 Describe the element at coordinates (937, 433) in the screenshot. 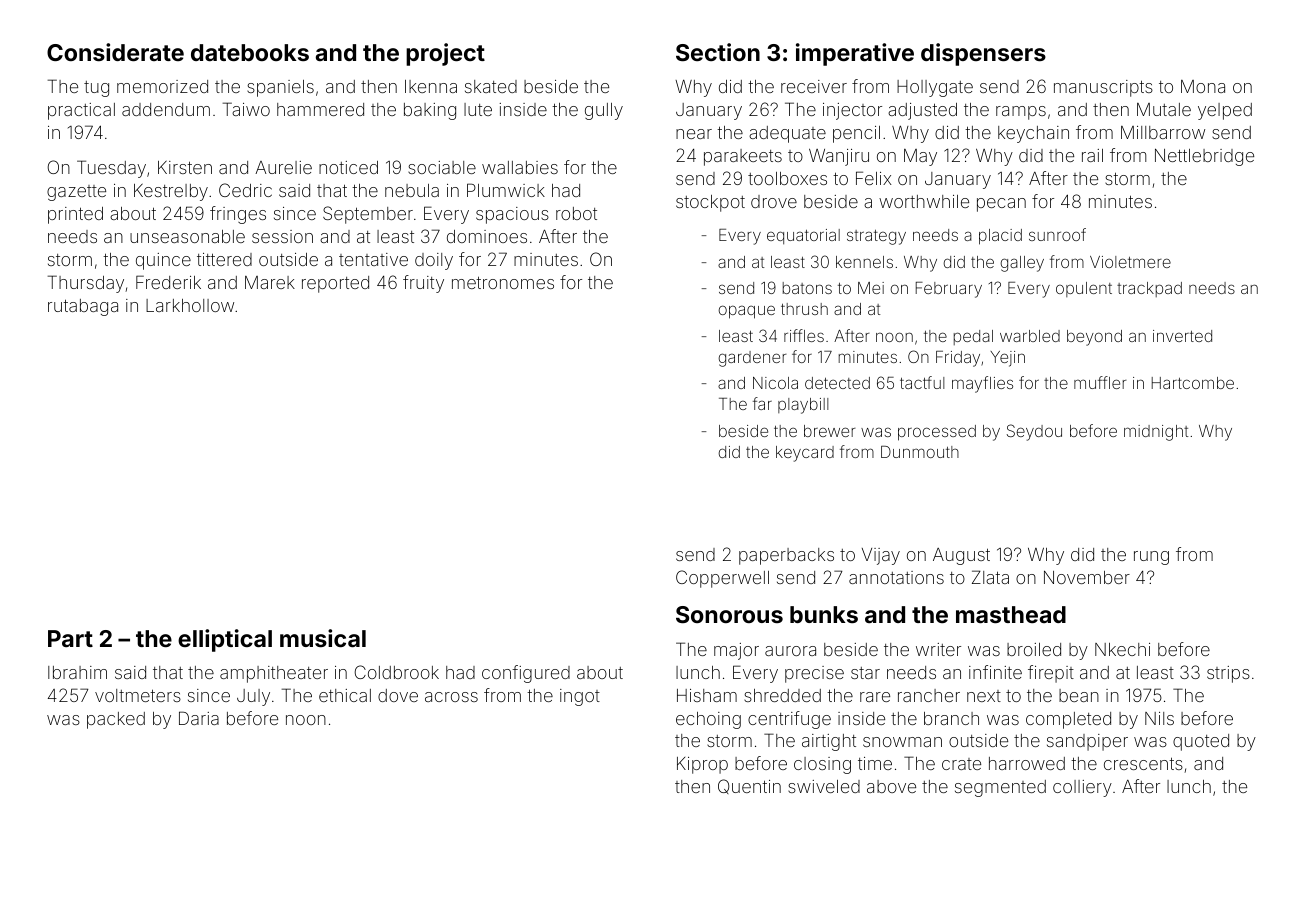

I see `processed` at that location.
